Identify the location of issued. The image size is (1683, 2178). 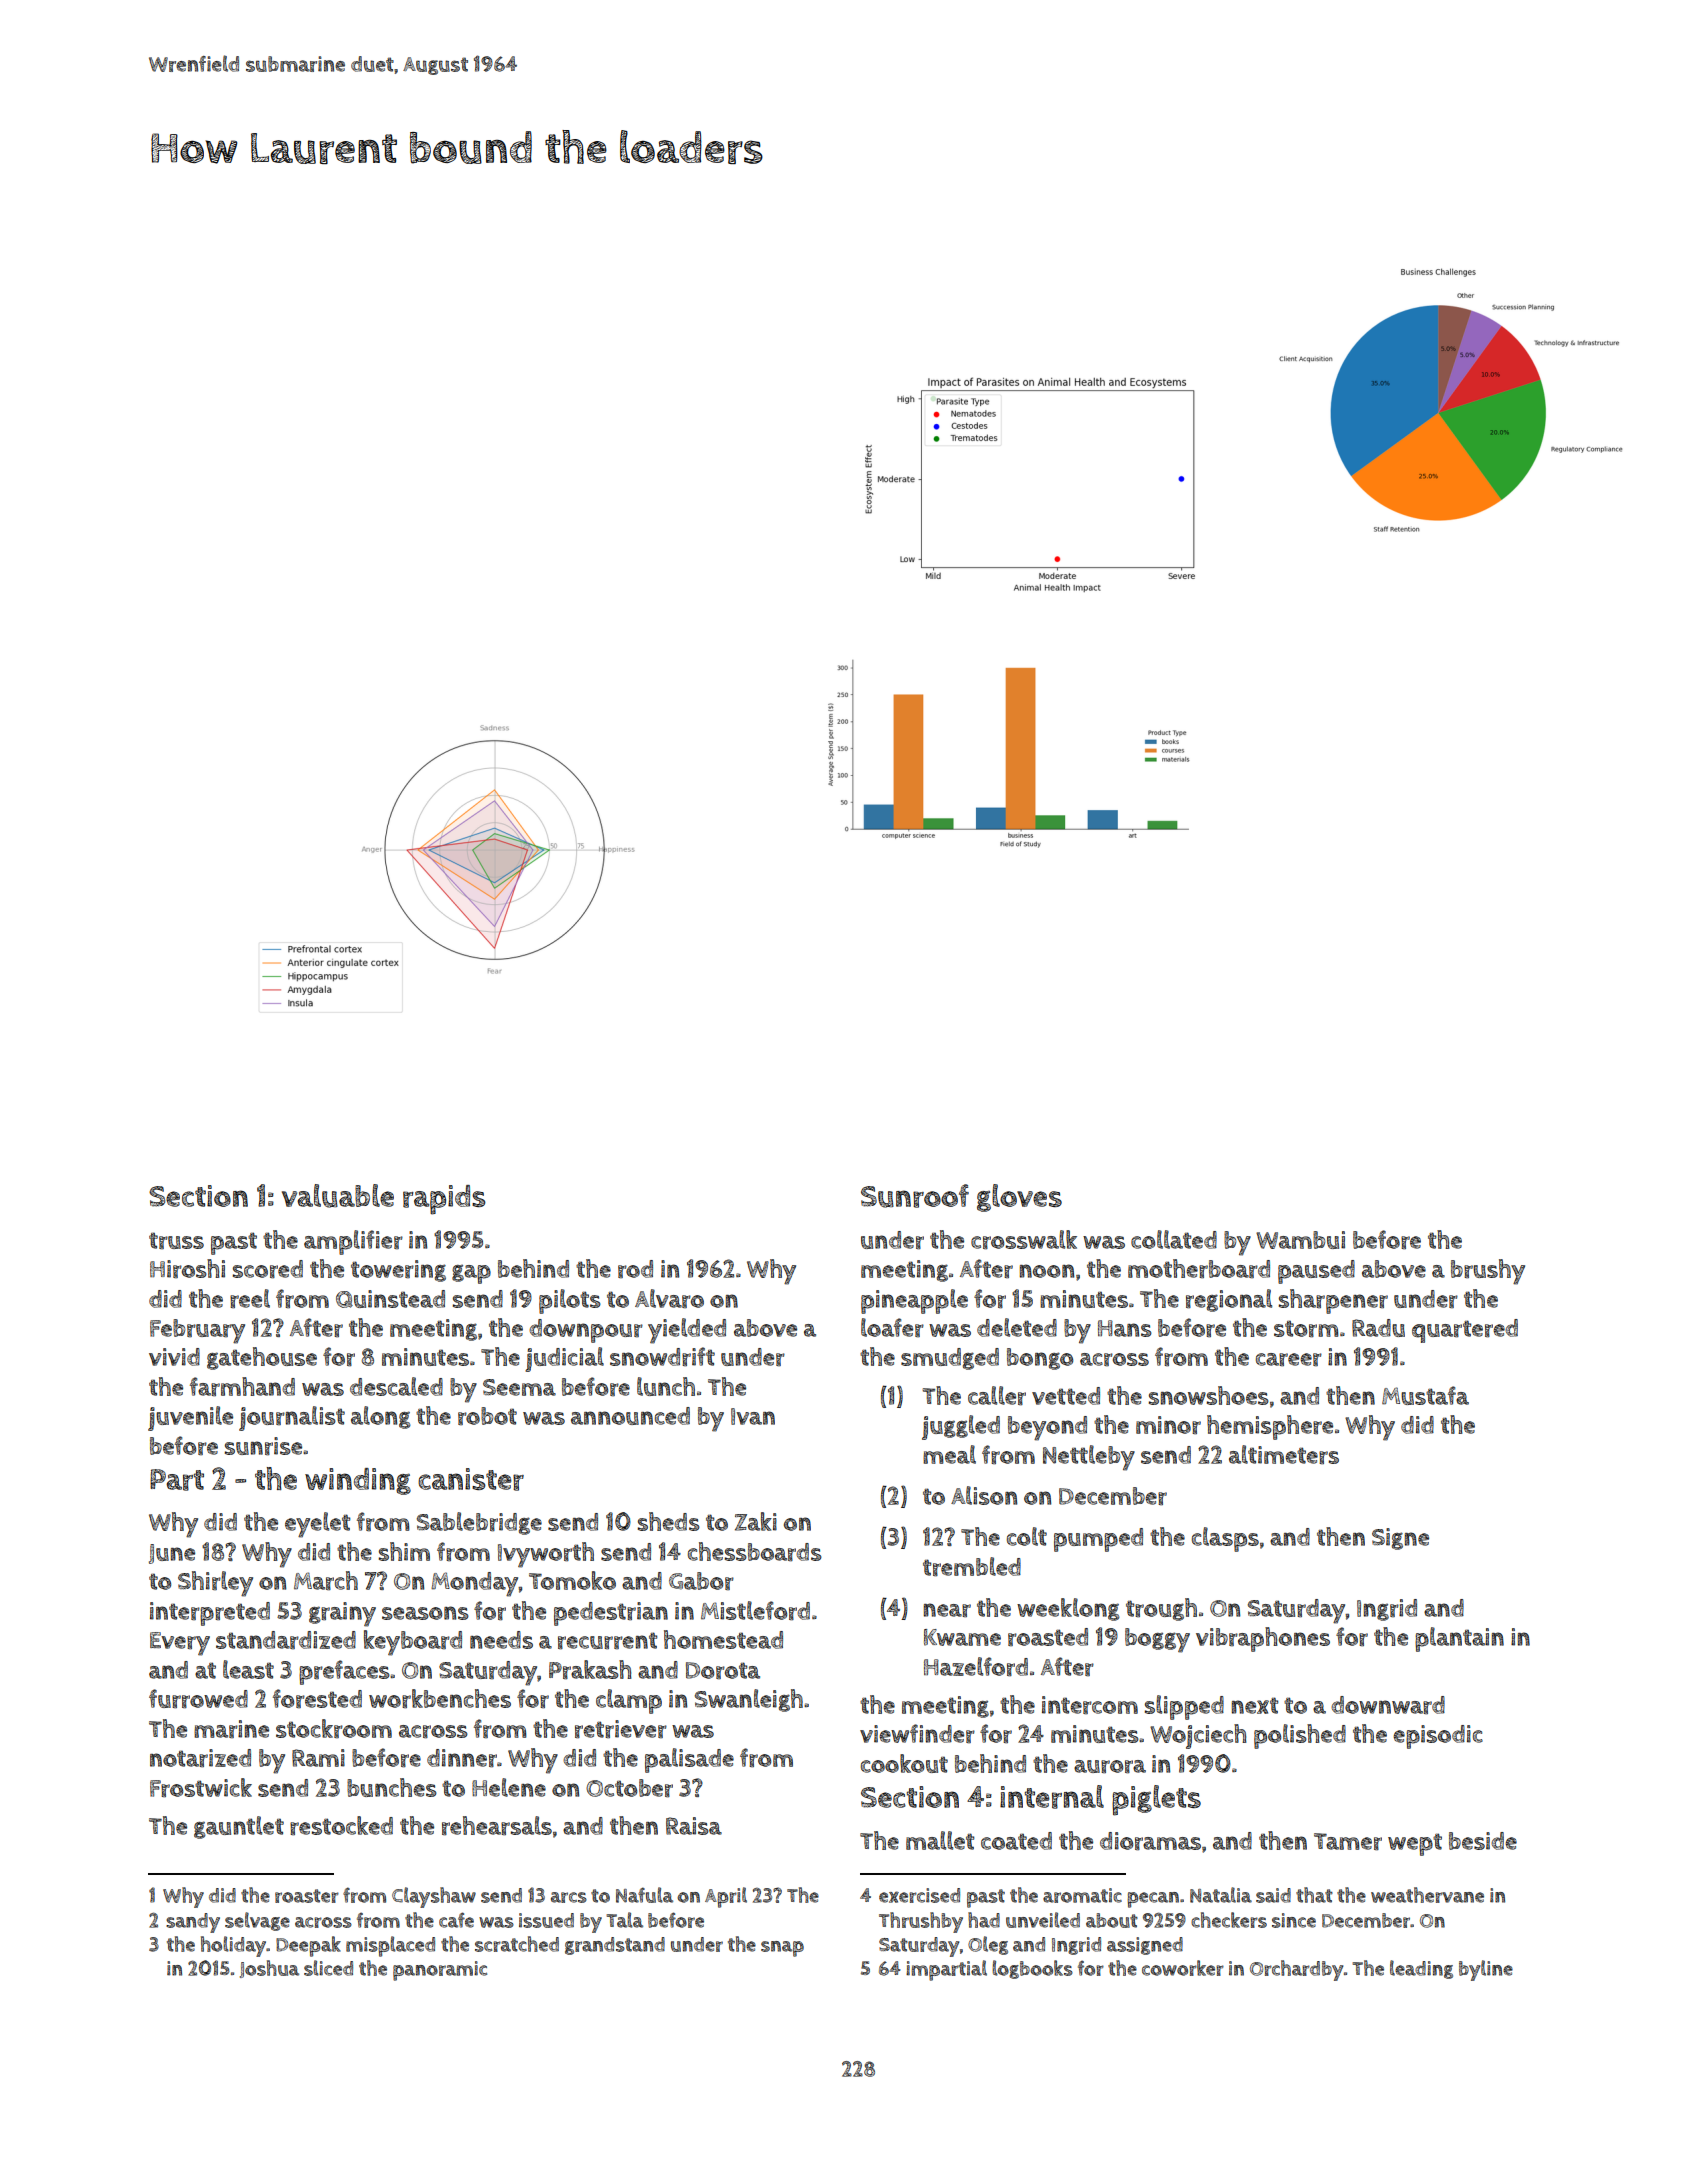
(546, 1920).
